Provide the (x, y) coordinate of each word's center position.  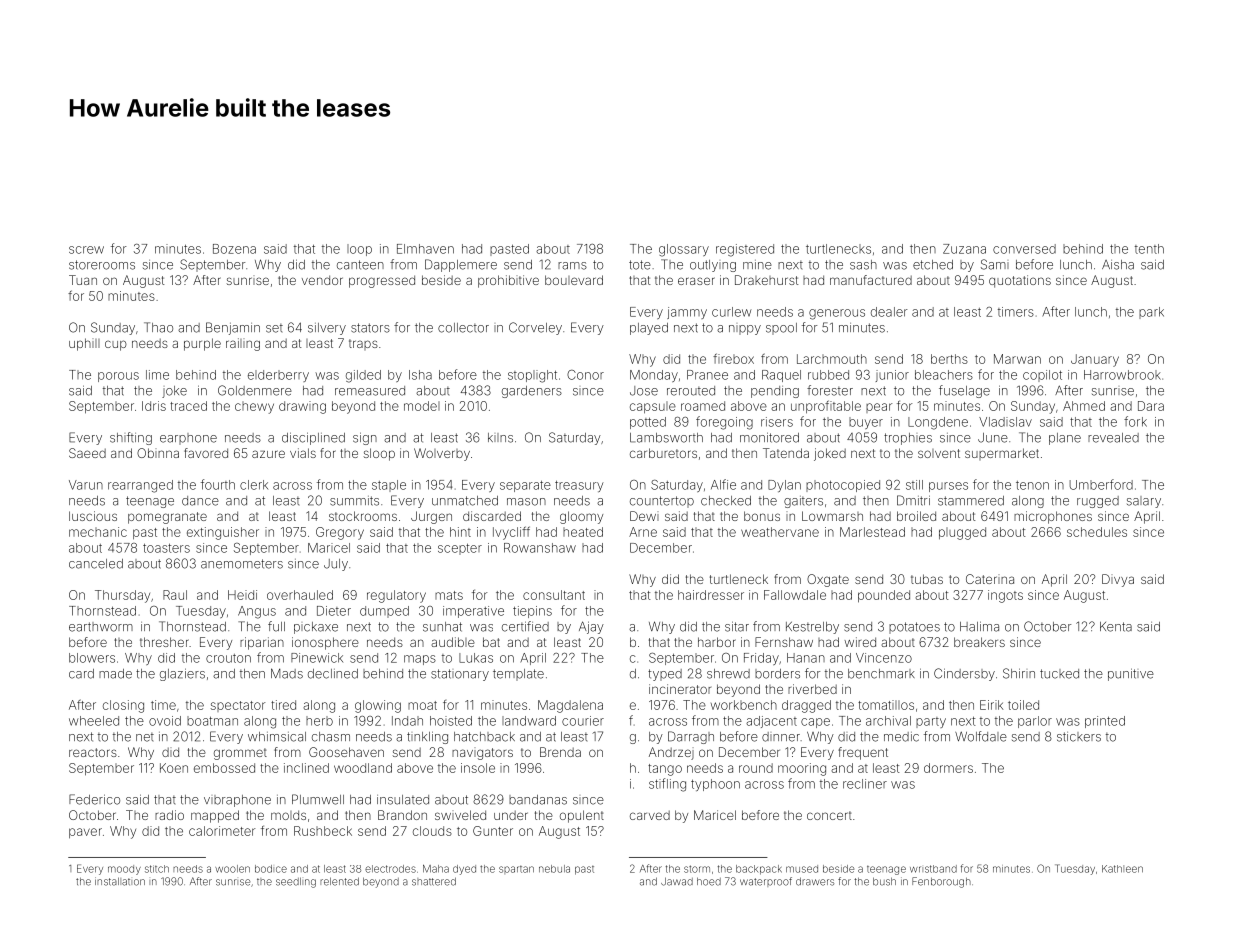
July (336, 565)
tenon (1032, 485)
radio (169, 815)
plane (1065, 439)
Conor (585, 375)
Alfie (723, 484)
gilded (363, 376)
